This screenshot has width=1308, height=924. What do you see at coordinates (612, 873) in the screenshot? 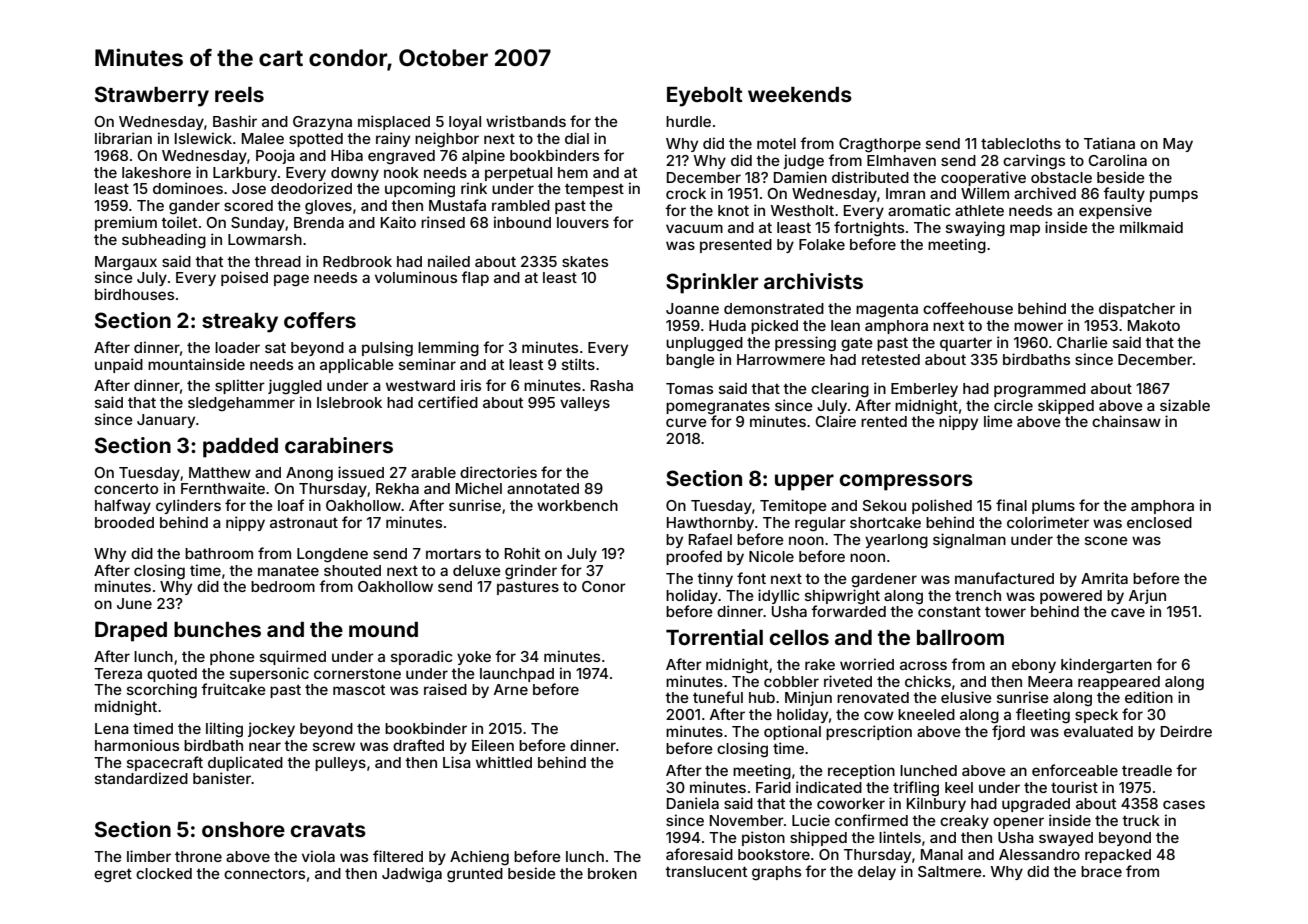
I see `broken` at bounding box center [612, 873].
